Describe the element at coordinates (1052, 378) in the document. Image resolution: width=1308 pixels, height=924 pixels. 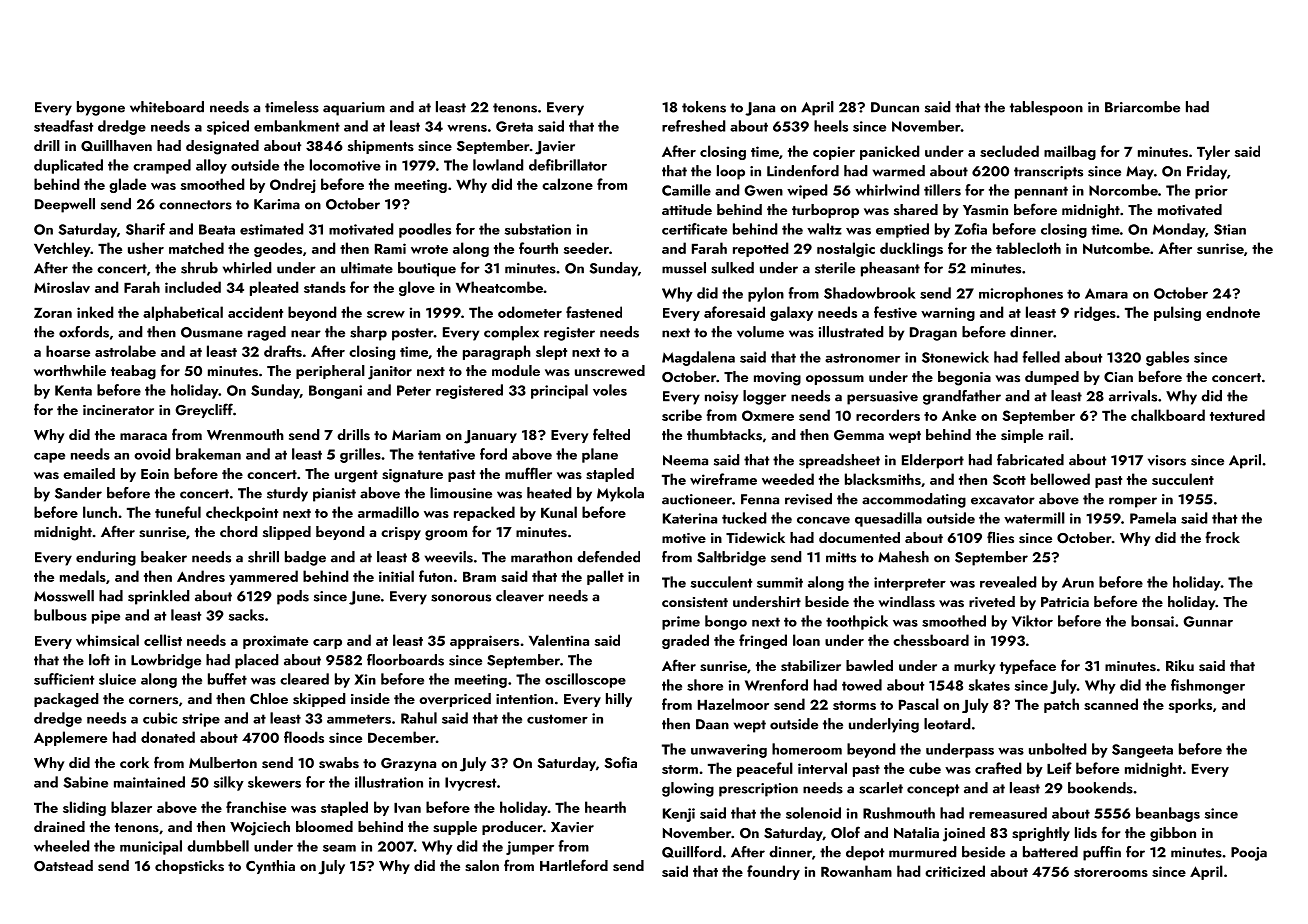
I see `dumped` at that location.
